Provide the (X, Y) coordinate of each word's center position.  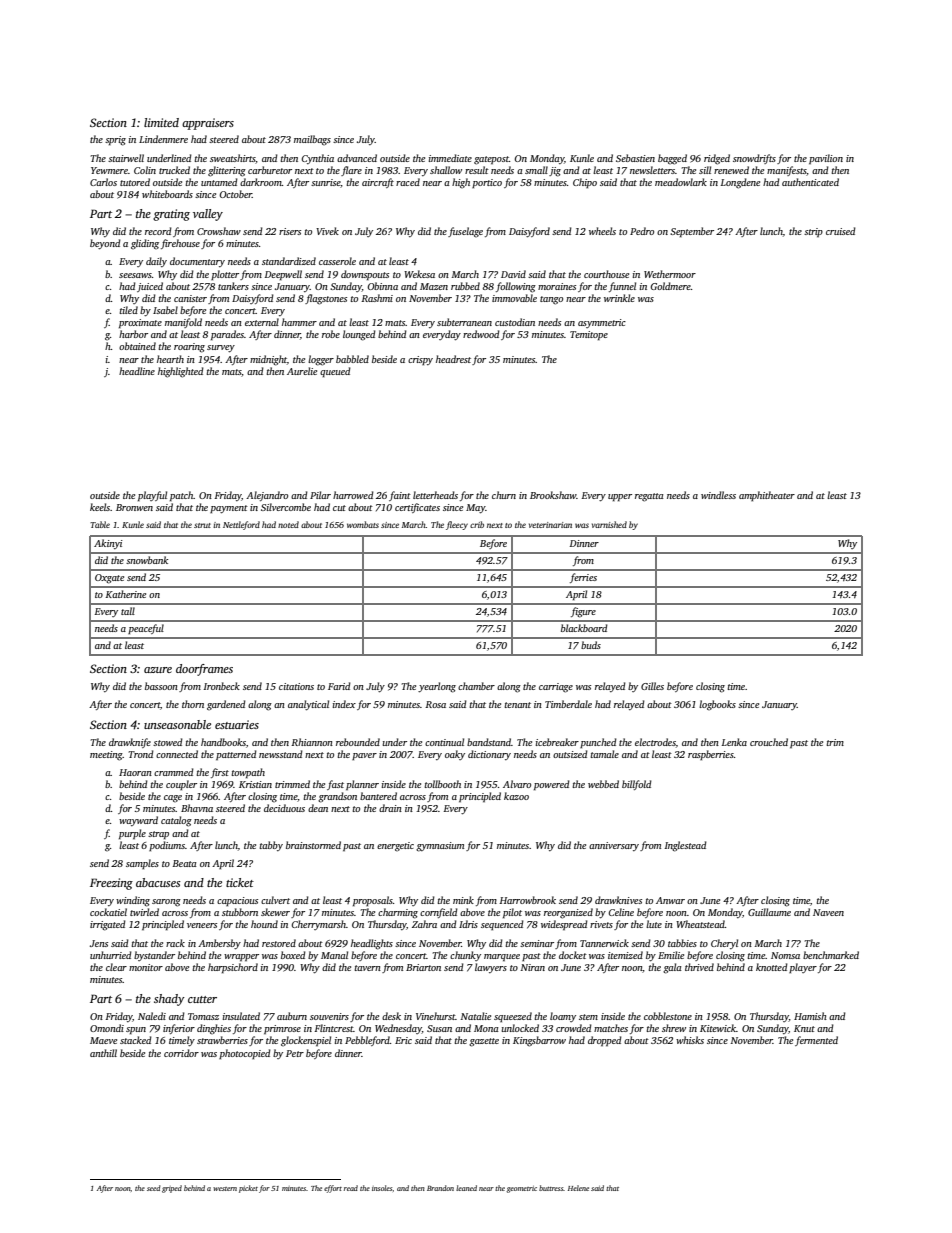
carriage (556, 688)
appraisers (208, 124)
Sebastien (635, 158)
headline (137, 371)
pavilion (826, 159)
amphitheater (767, 496)
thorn (193, 704)
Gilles (652, 686)
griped (172, 1189)
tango (551, 300)
